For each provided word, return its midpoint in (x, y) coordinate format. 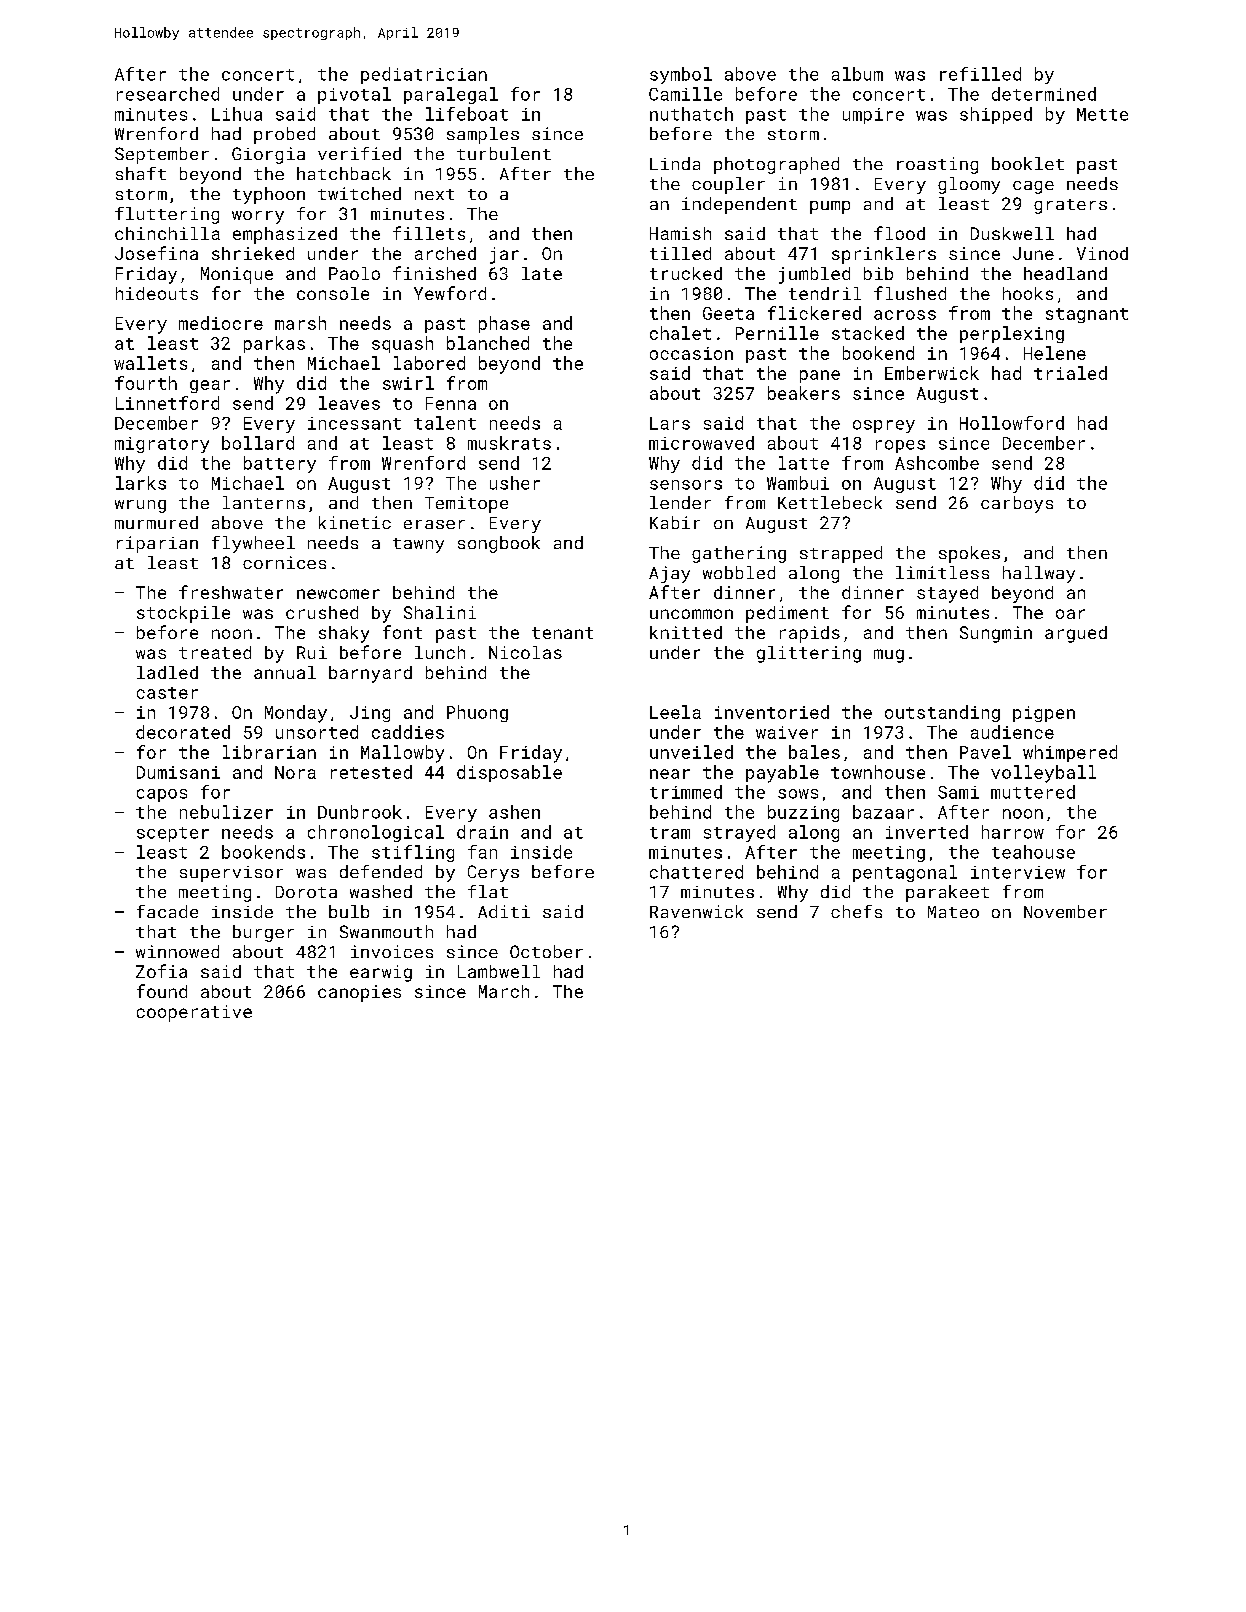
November (1065, 911)
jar (504, 255)
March (504, 991)
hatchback (344, 173)
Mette (1102, 114)
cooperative (194, 1013)
